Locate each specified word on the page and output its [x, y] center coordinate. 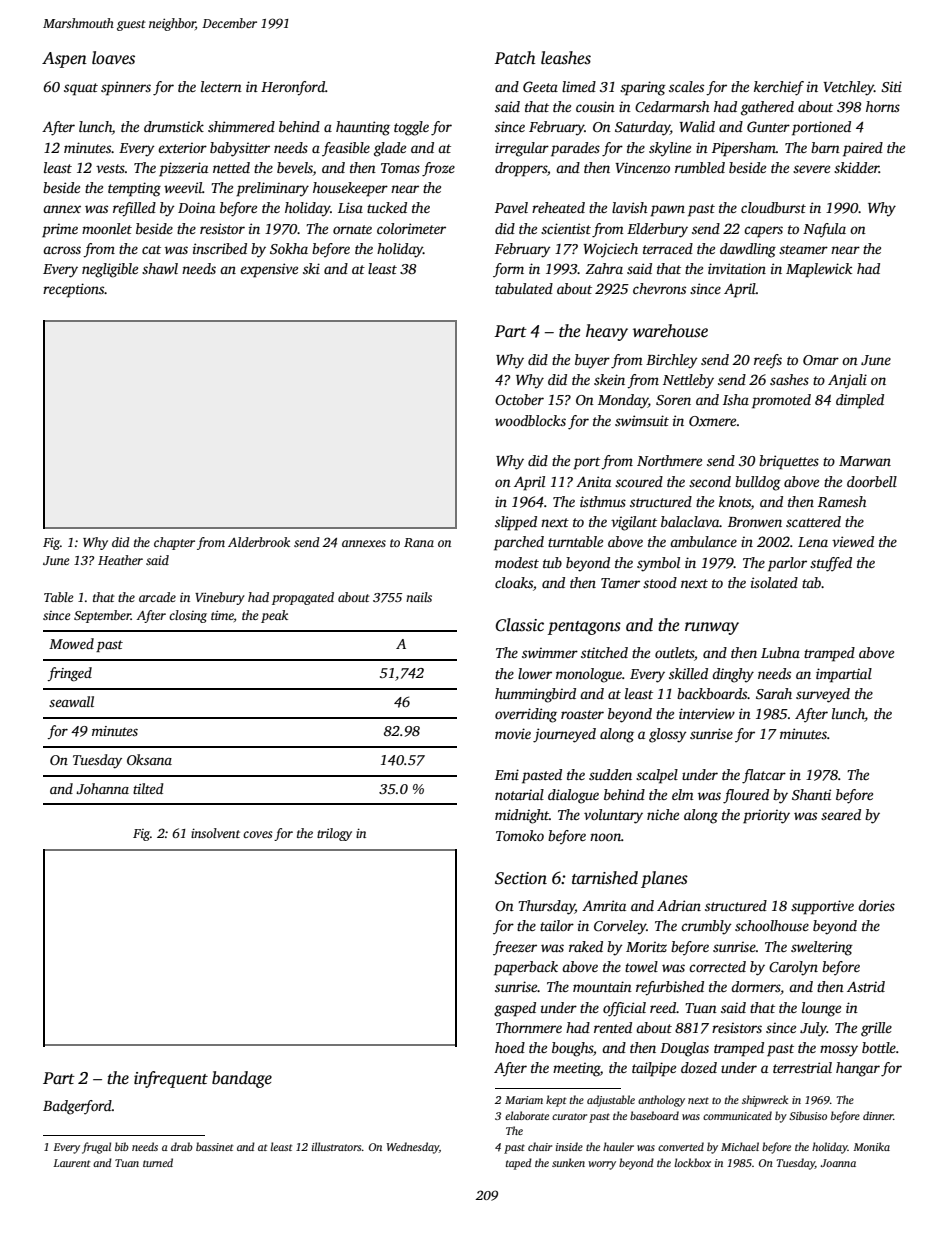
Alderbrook [259, 542]
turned [158, 1162]
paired [863, 149]
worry [602, 1165]
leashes [566, 58]
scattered [813, 521]
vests [110, 168]
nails [419, 597]
